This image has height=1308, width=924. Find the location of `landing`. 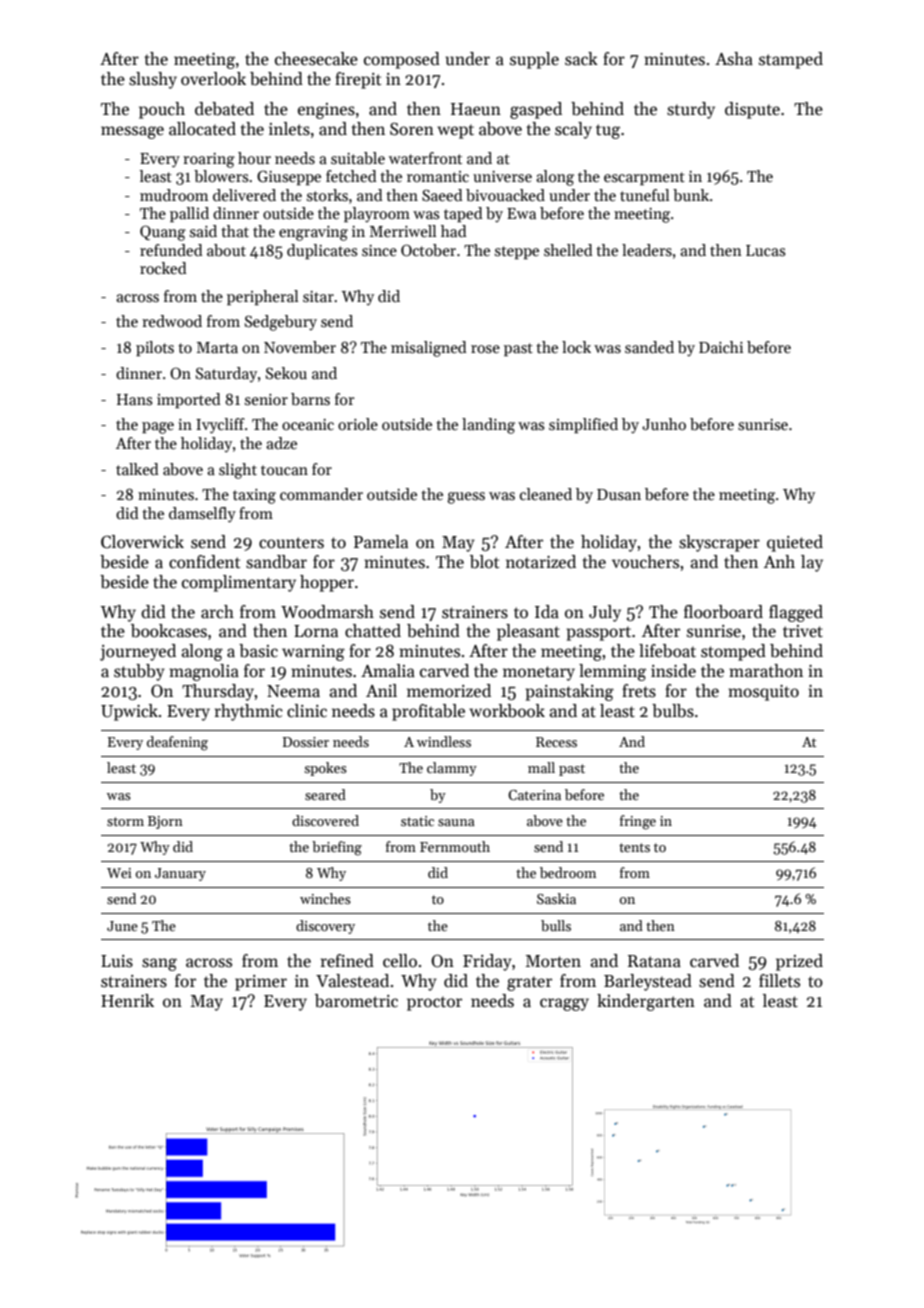

landing is located at coordinates (488, 426).
